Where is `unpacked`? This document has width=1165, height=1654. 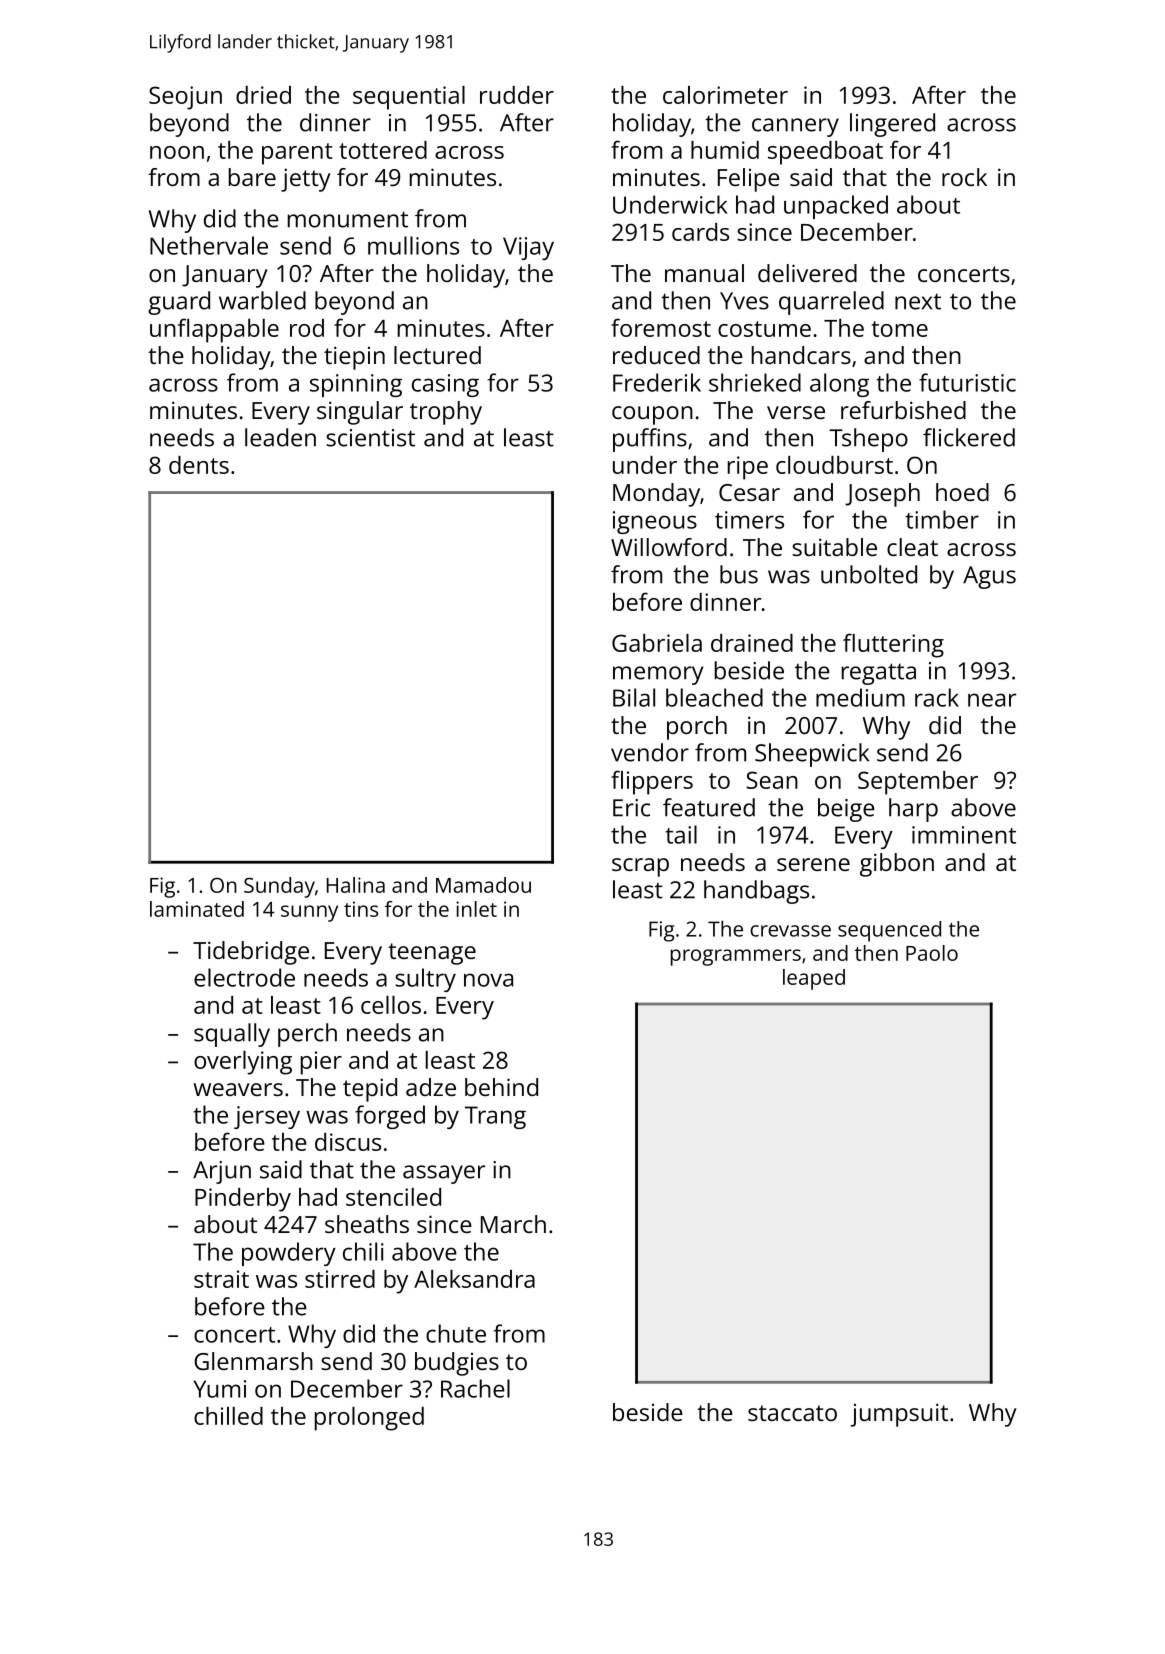 unpacked is located at coordinates (836, 207).
